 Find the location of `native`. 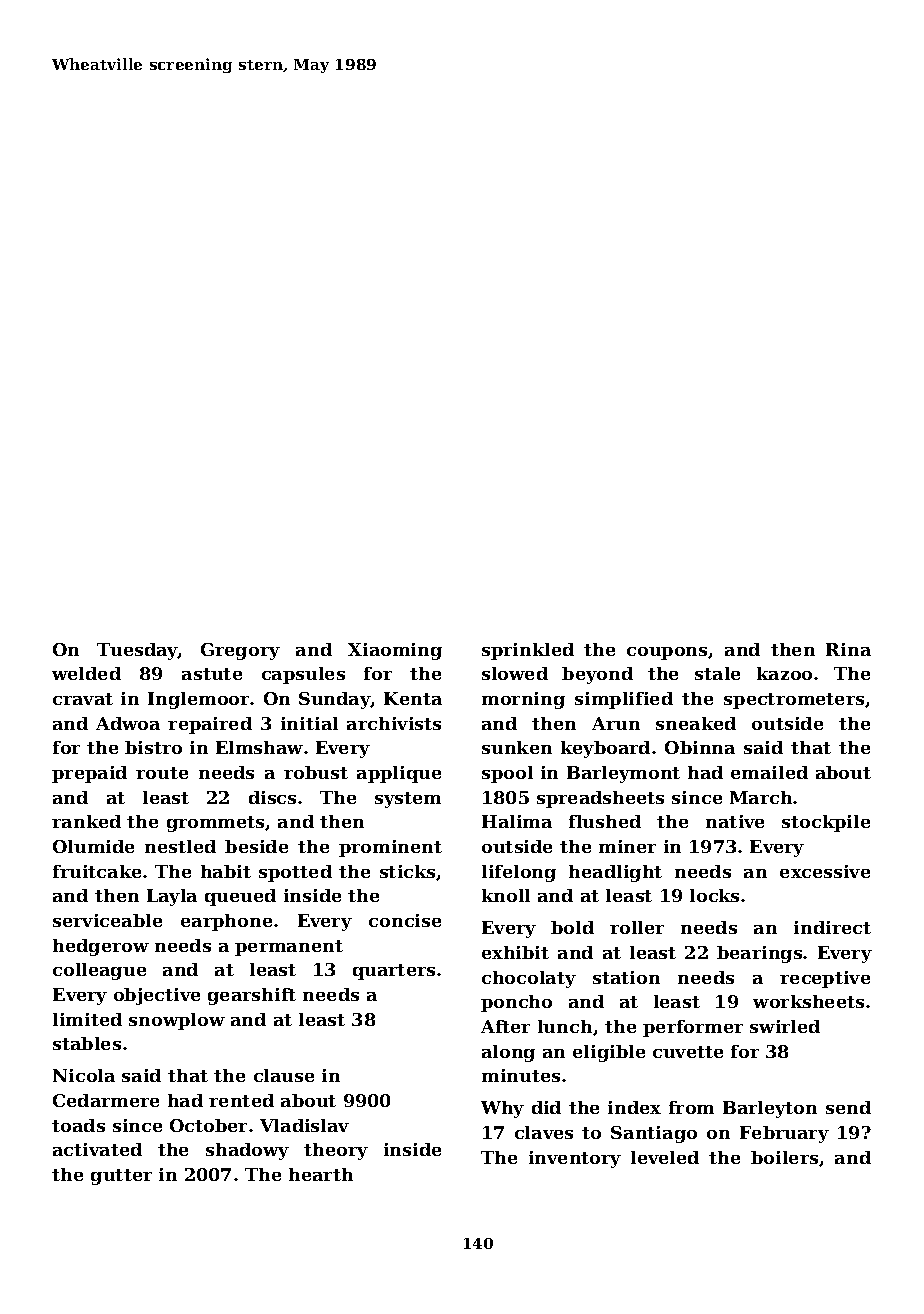

native is located at coordinates (735, 821).
